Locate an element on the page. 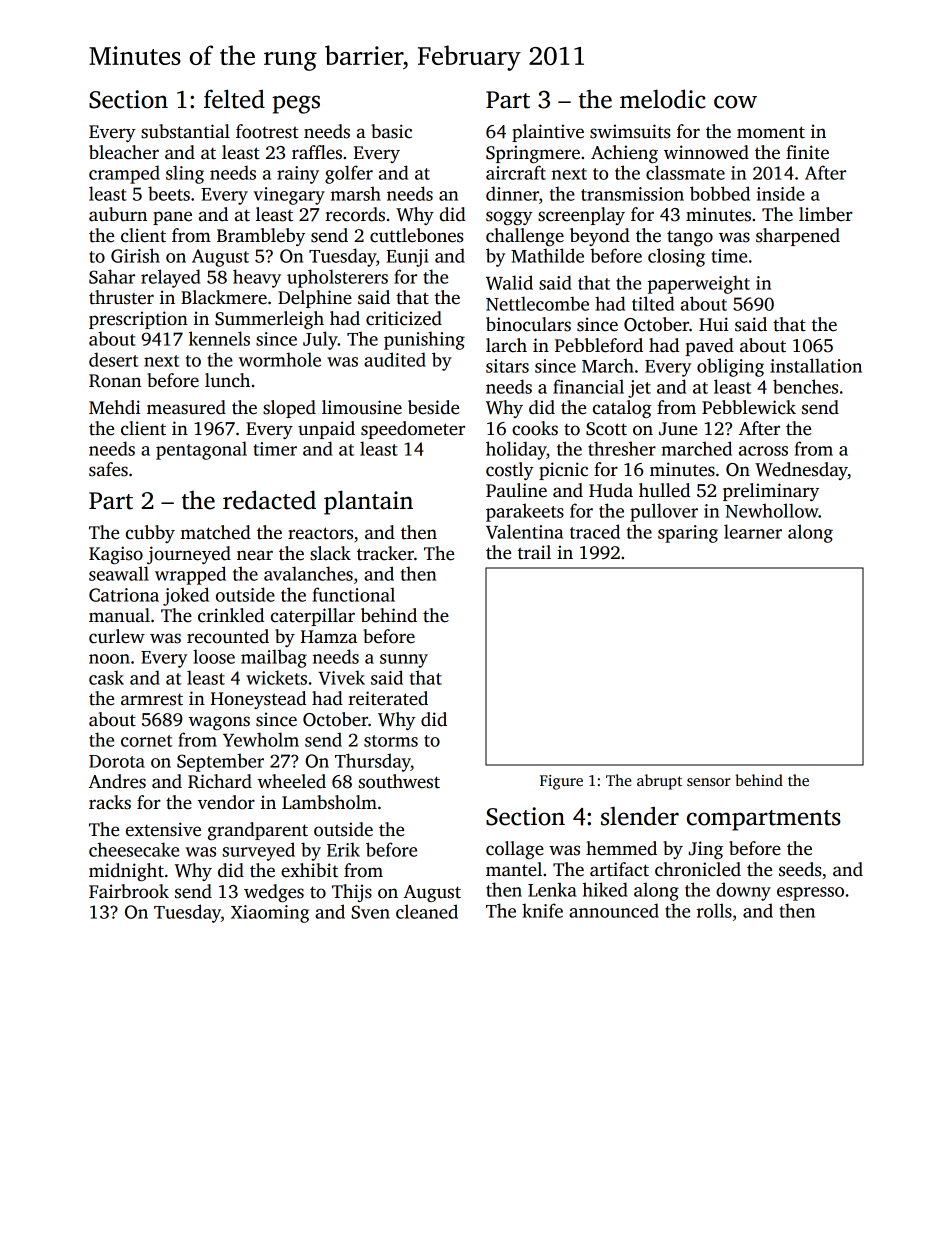 This page has width=952, height=1233. cow is located at coordinates (735, 102).
